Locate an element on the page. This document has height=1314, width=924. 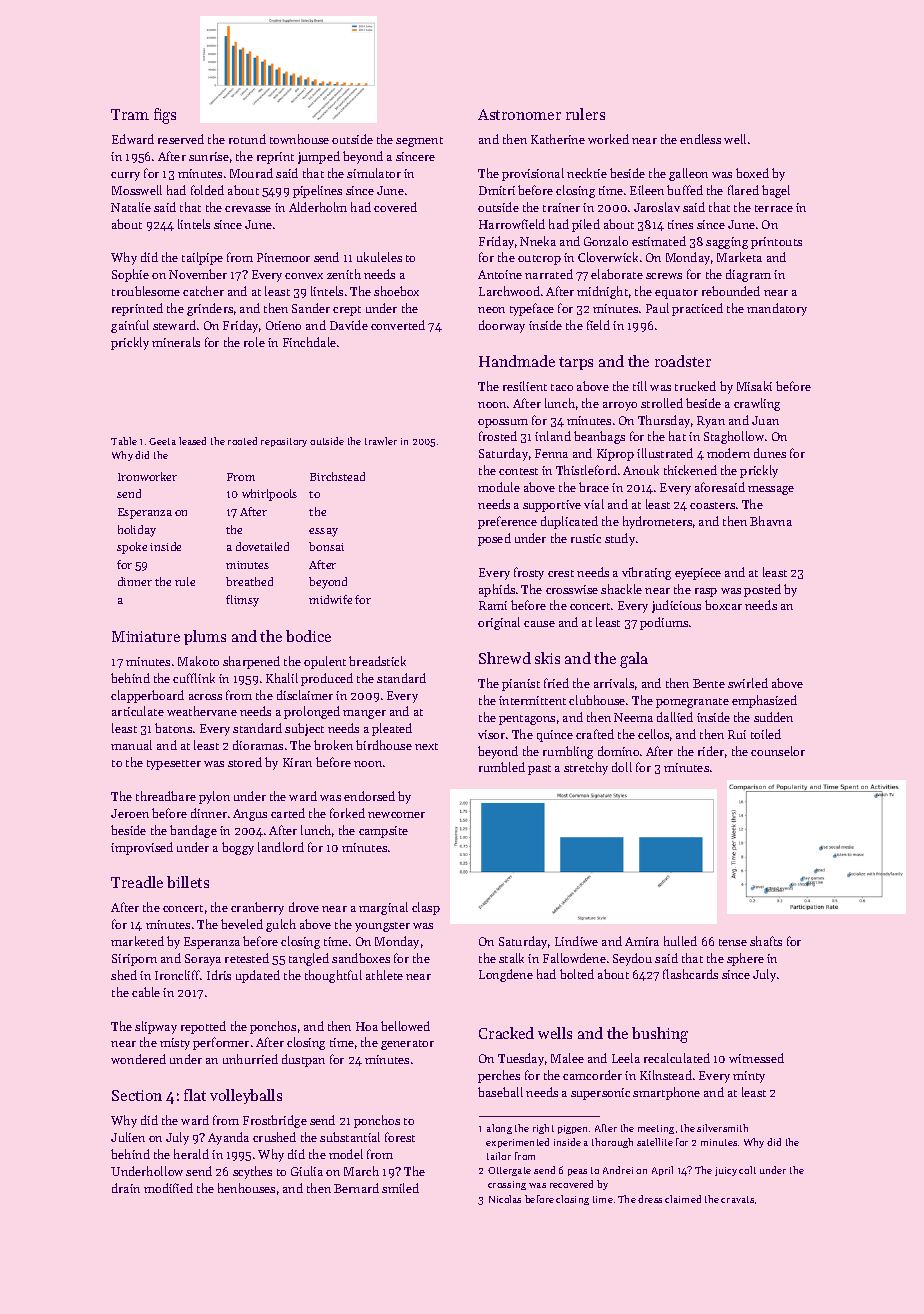
skis is located at coordinates (547, 658).
